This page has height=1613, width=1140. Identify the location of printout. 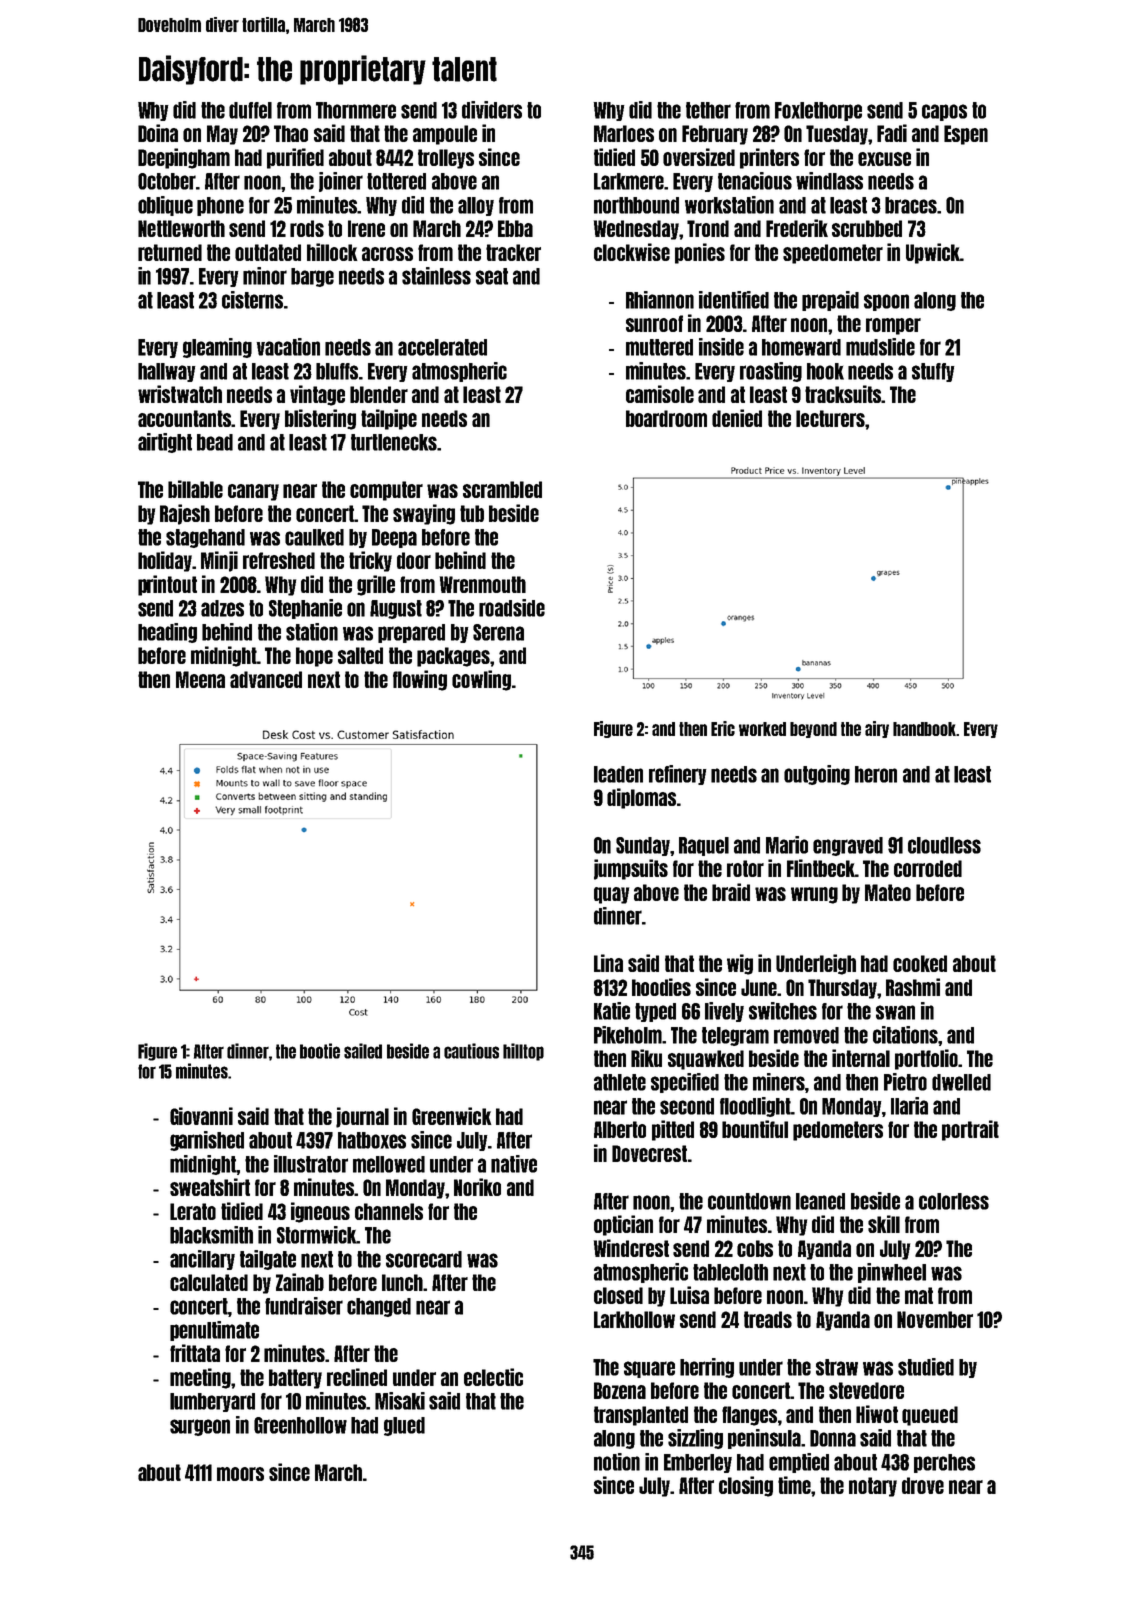
(167, 585).
